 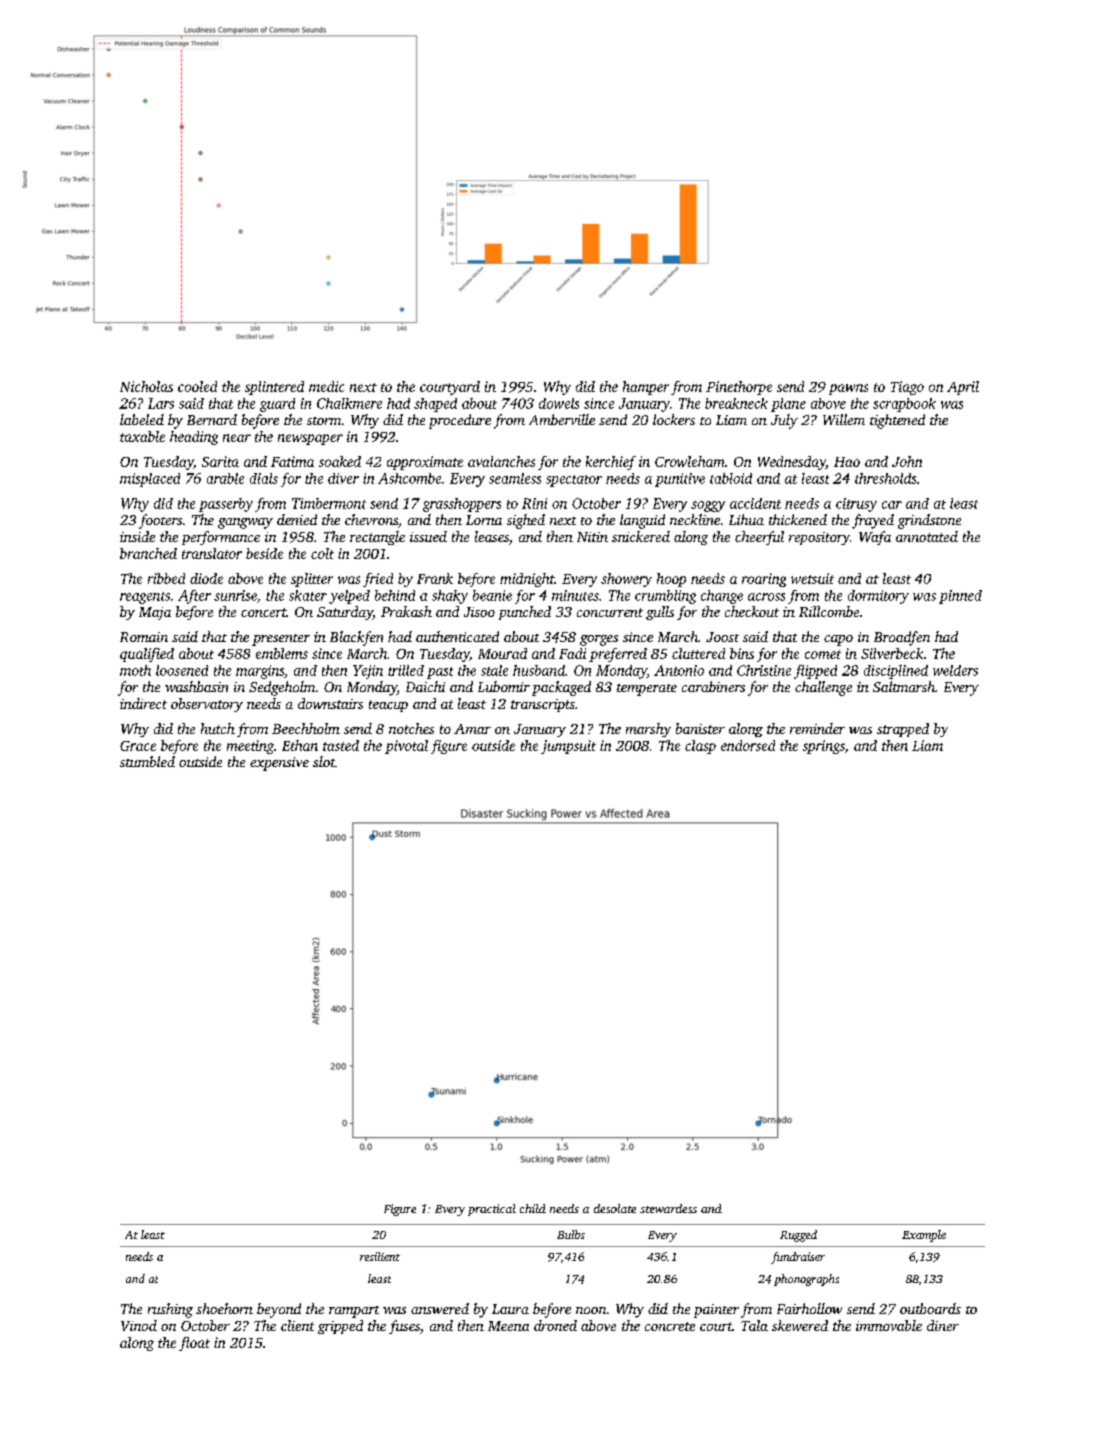 What do you see at coordinates (700, 728) in the page?
I see `banister` at bounding box center [700, 728].
